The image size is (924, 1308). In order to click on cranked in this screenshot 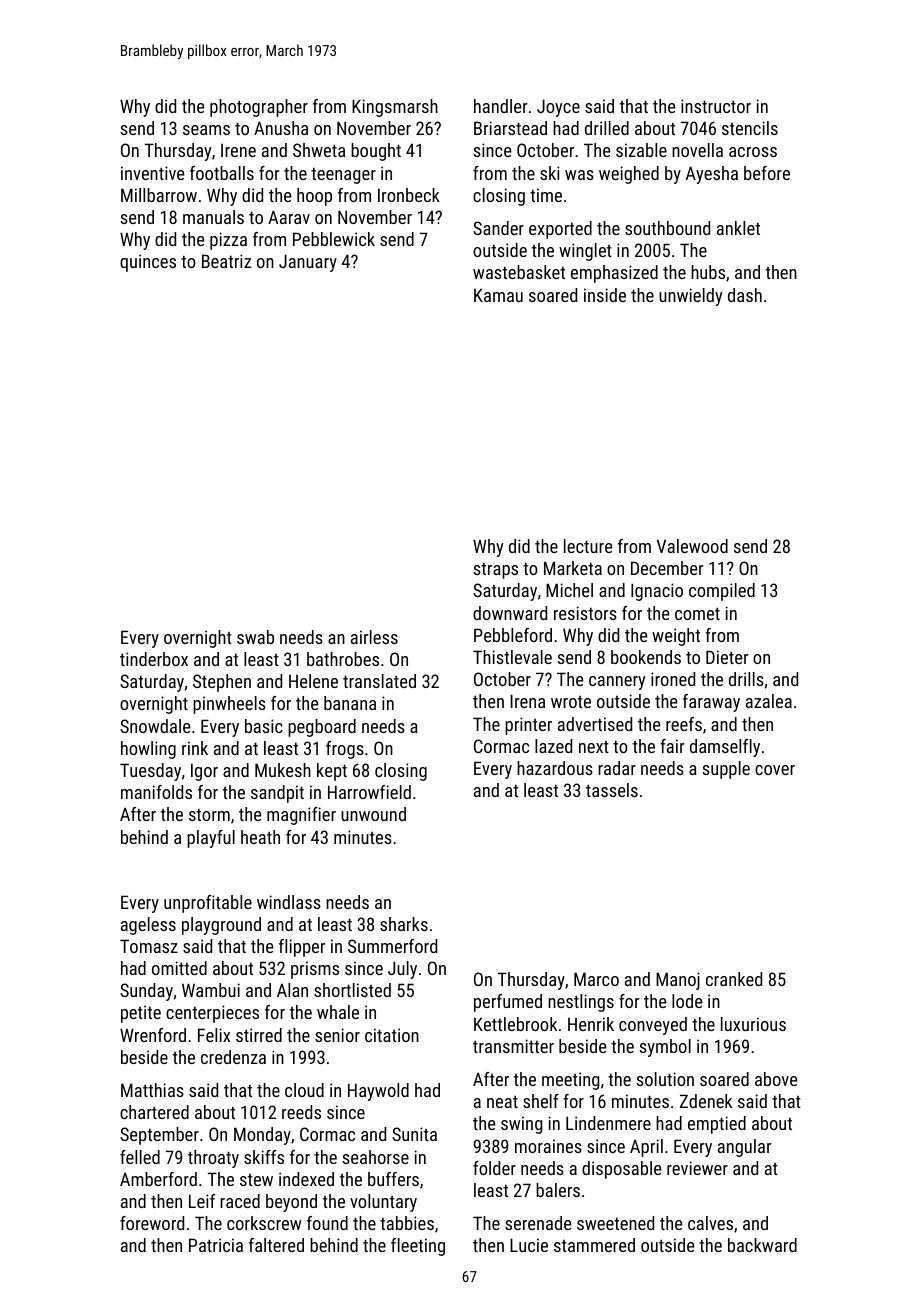, I will do `click(734, 979)`.
